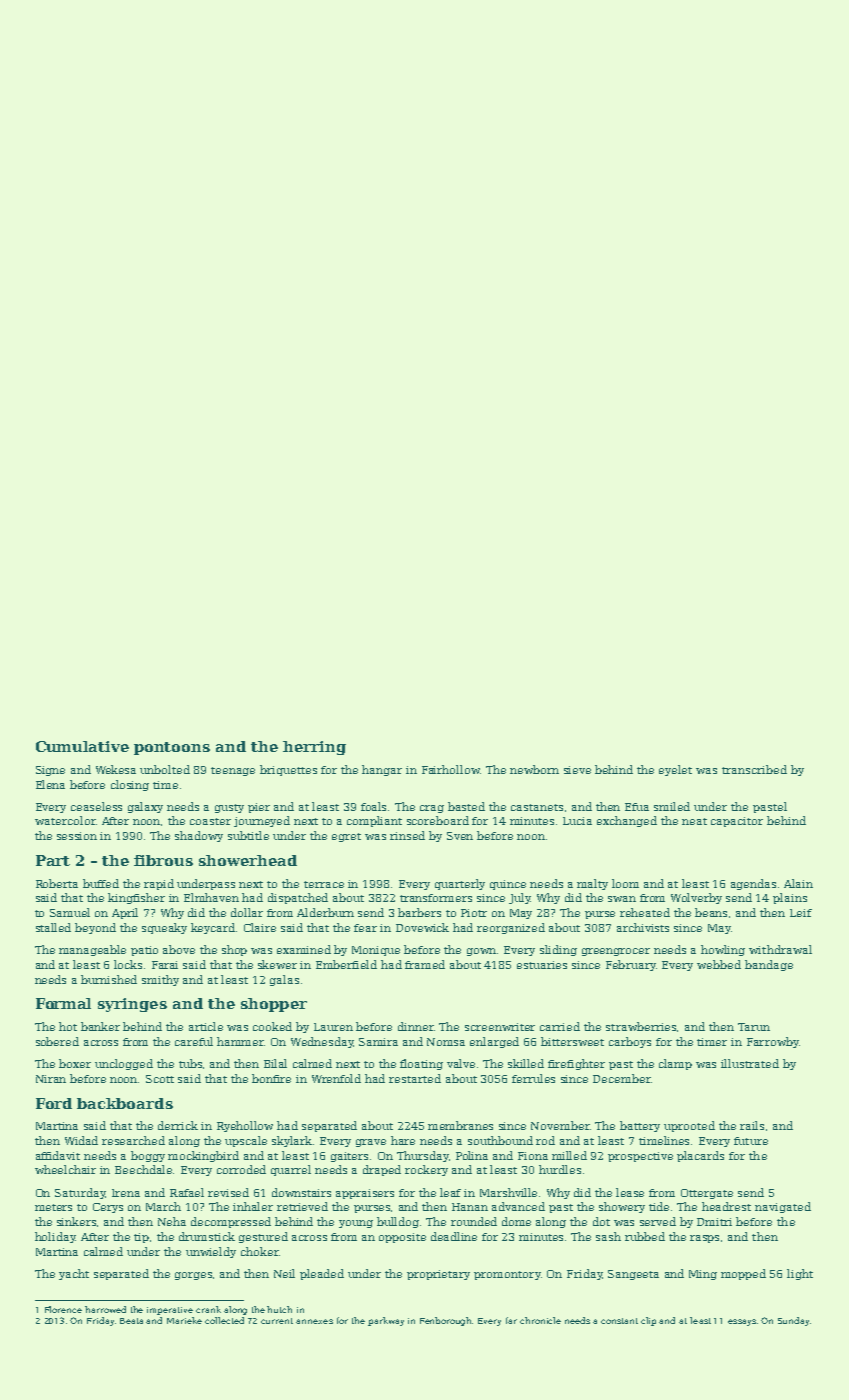  What do you see at coordinates (163, 860) in the screenshot?
I see `fibrous` at bounding box center [163, 860].
